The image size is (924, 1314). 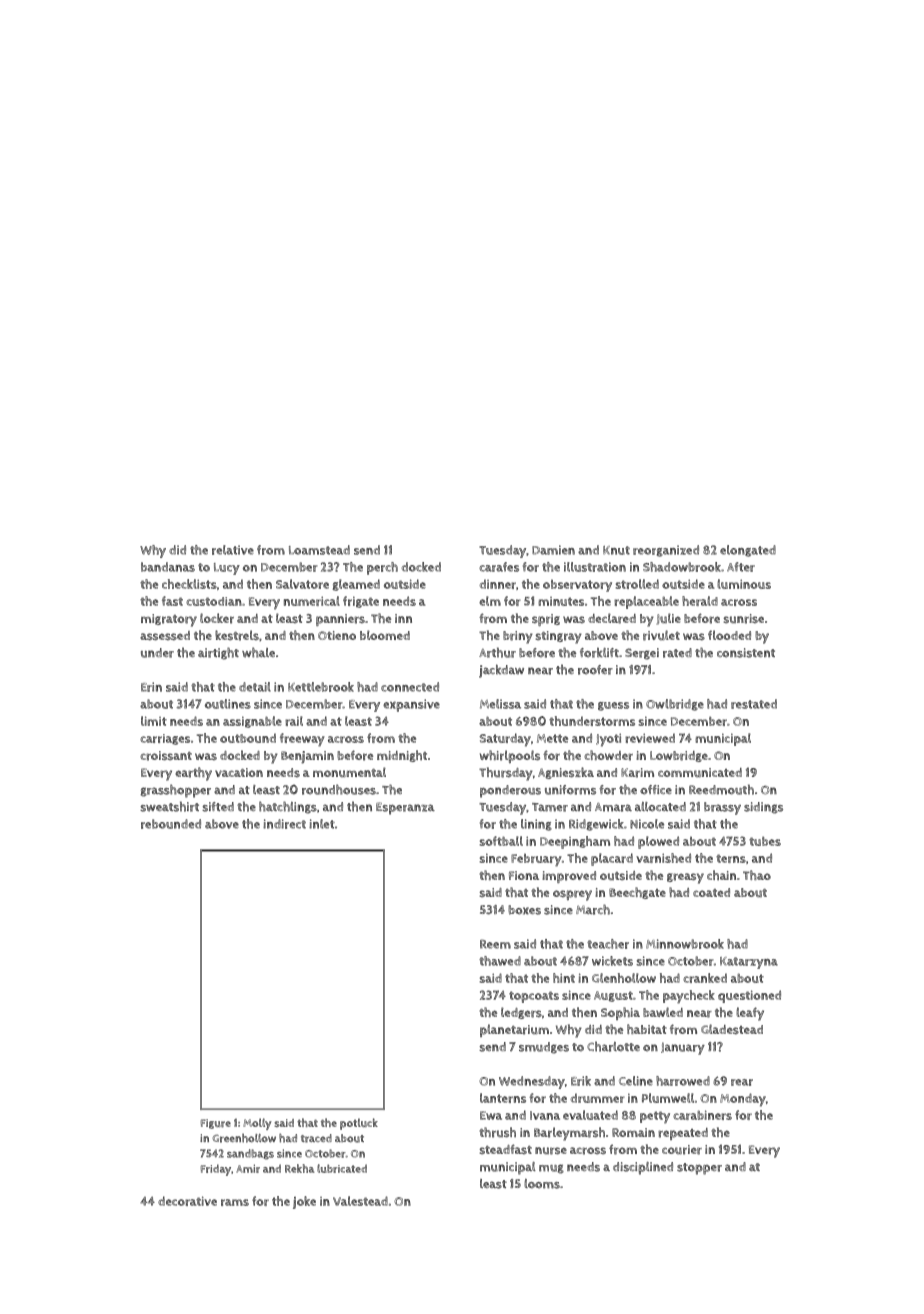 What do you see at coordinates (510, 756) in the document?
I see `whirlpools` at bounding box center [510, 756].
